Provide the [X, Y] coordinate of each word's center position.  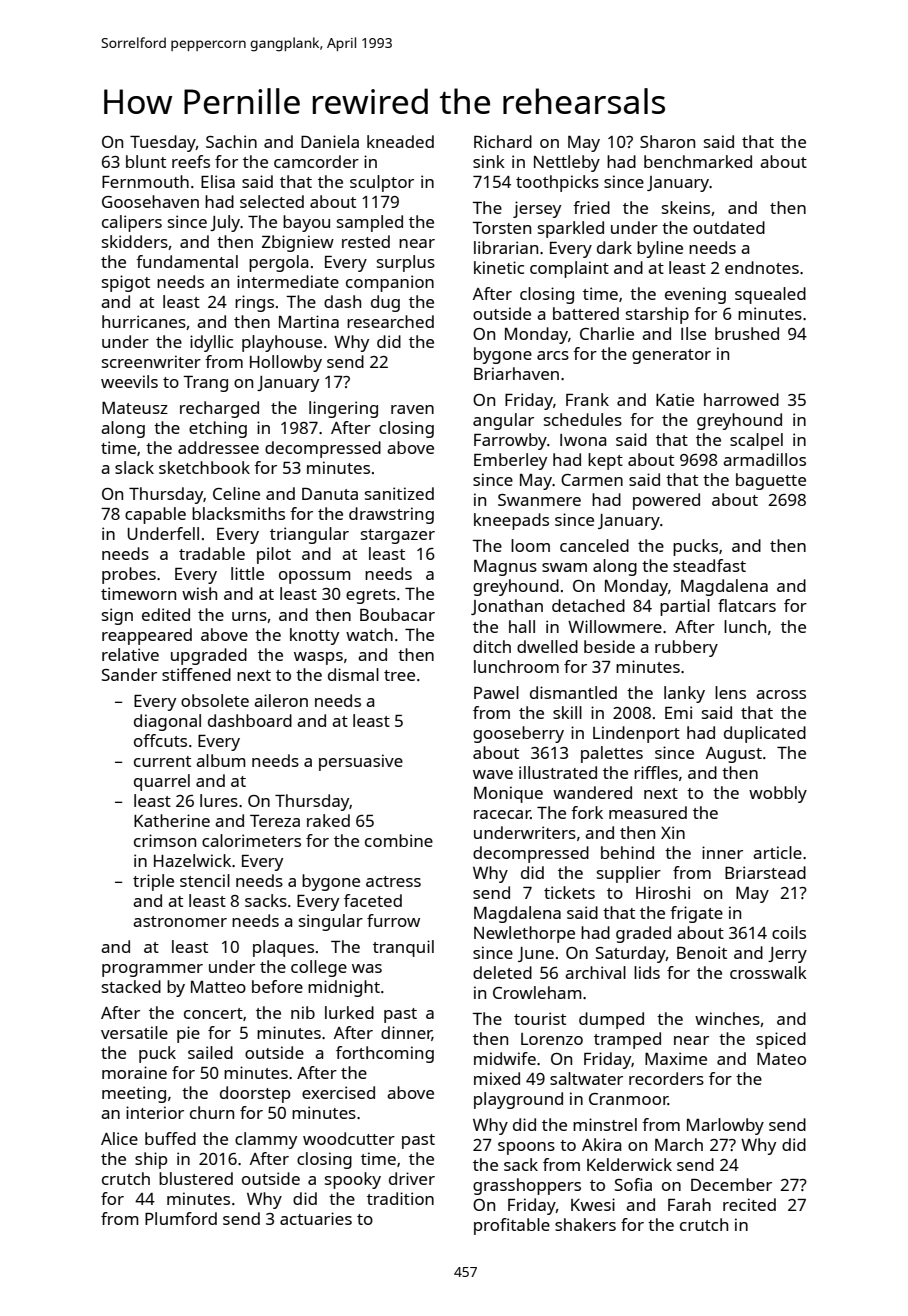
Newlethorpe [524, 934]
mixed [497, 1078]
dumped [611, 1020]
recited [749, 1204]
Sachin [231, 141]
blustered [196, 1178]
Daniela [330, 141]
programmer [152, 970]
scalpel [756, 441]
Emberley [510, 461]
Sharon [667, 141]
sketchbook [204, 467]
